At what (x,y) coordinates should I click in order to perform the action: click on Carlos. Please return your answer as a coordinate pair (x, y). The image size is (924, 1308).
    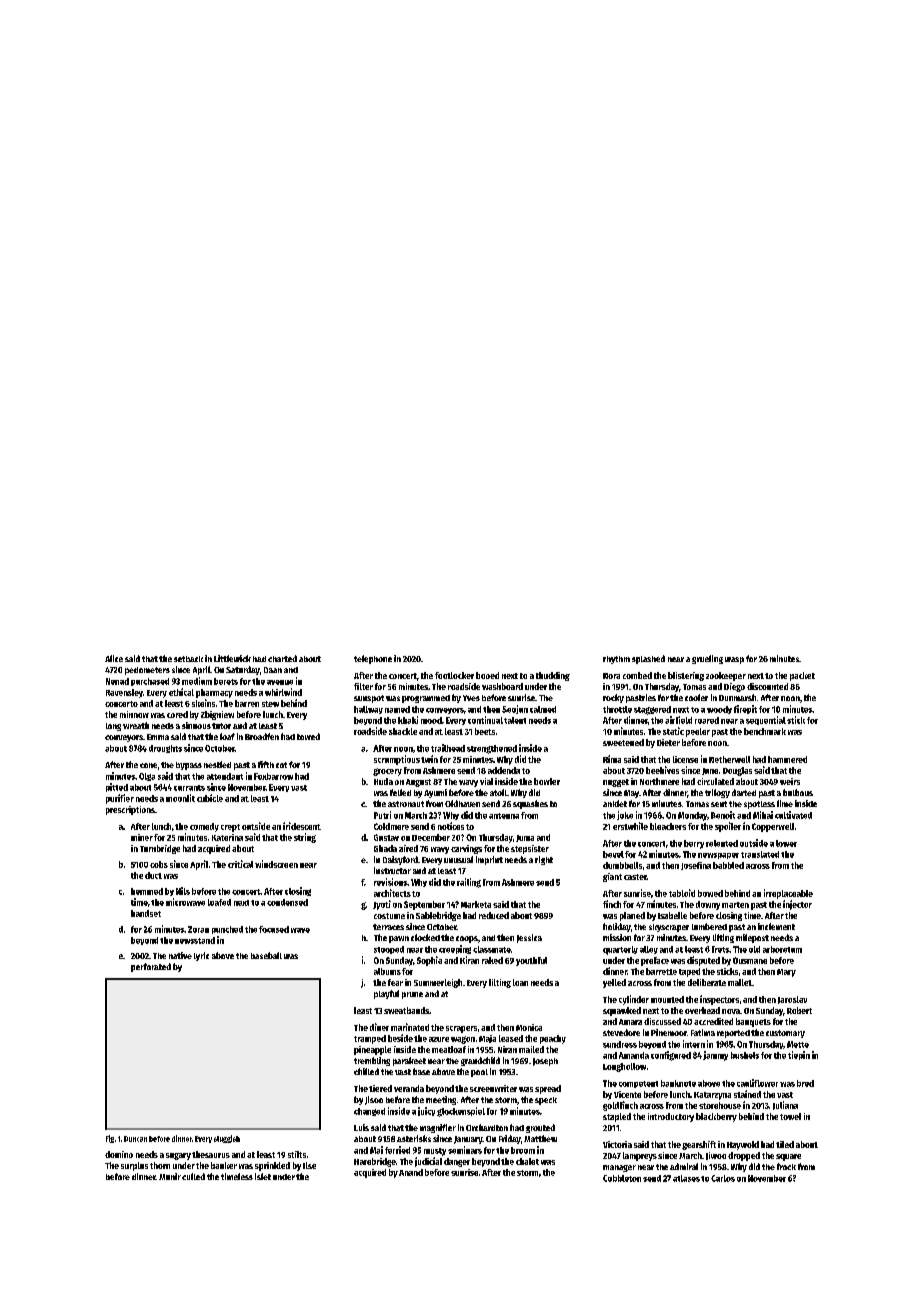
    Looking at the image, I should click on (723, 1178).
